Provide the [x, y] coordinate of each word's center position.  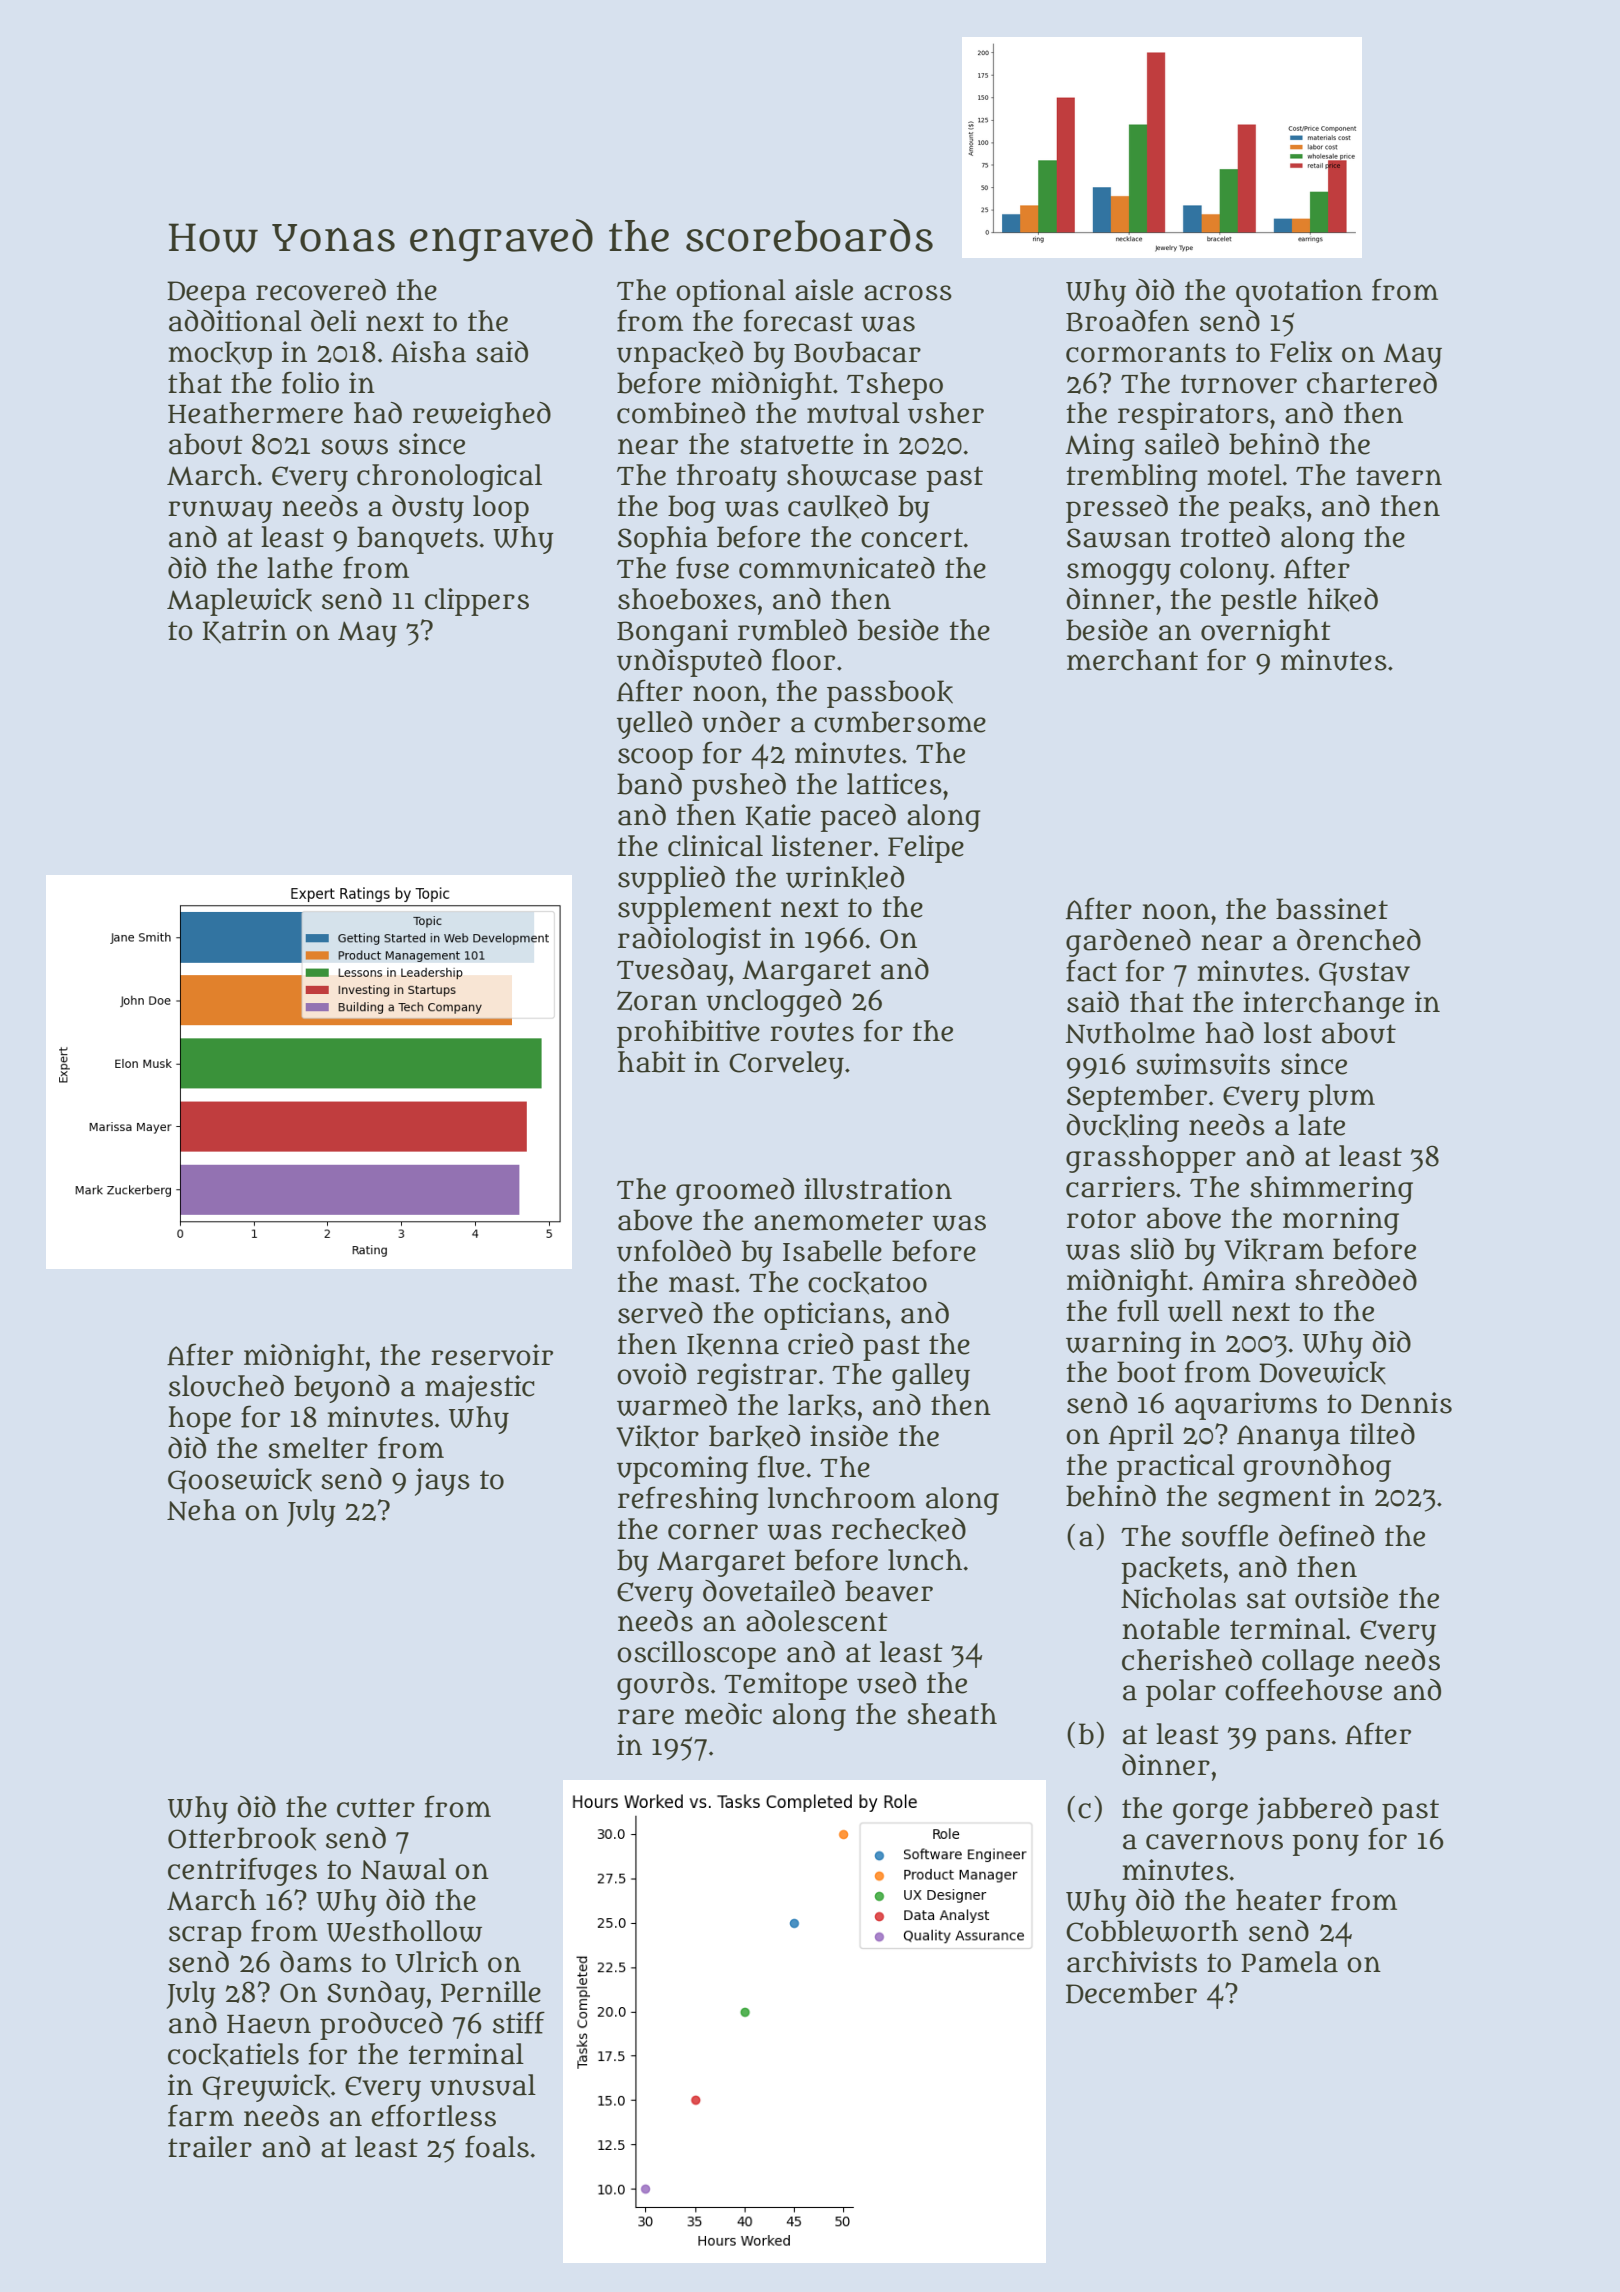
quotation [1299, 293]
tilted [1382, 1434]
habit [652, 1062]
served [660, 1313]
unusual [483, 2085]
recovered [321, 290]
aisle [824, 290]
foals [497, 2146]
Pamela [1289, 1962]
